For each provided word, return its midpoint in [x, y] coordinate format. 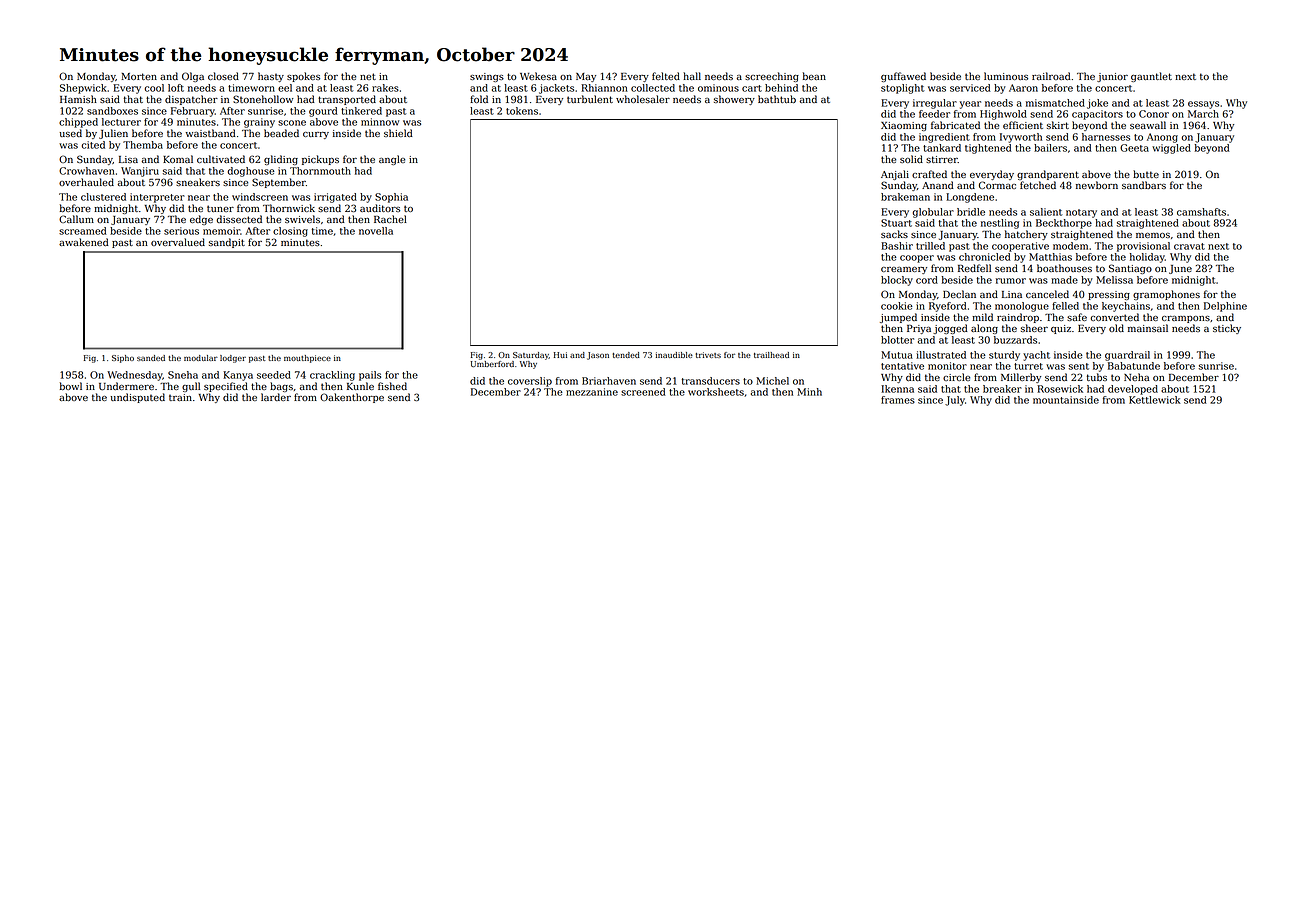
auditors [380, 208]
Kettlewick [1155, 400]
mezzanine [592, 392]
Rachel [390, 219]
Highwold [1003, 115]
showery [734, 100]
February [193, 112]
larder [276, 397]
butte [1146, 174]
